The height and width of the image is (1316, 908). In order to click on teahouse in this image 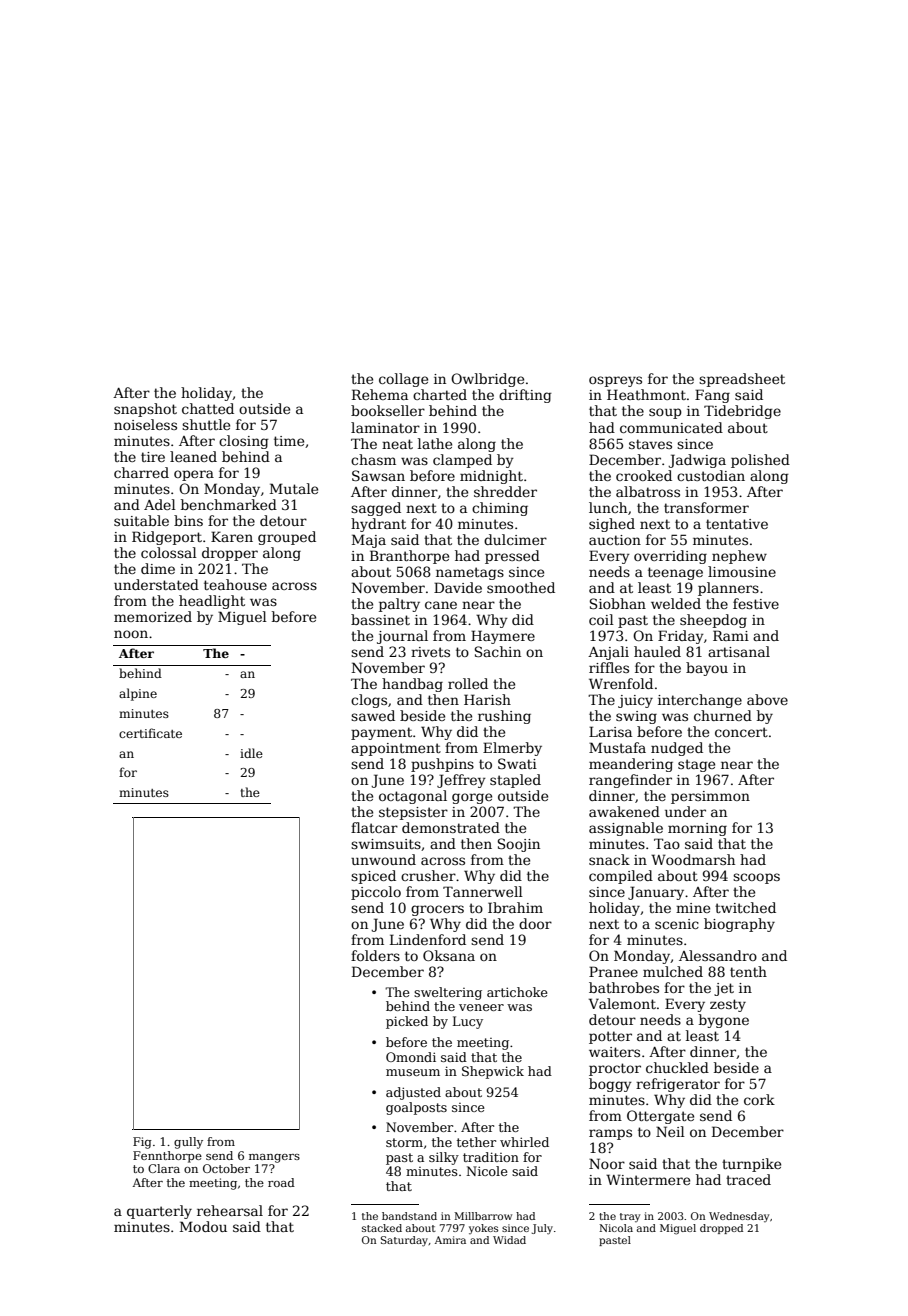, I will do `click(235, 584)`.
